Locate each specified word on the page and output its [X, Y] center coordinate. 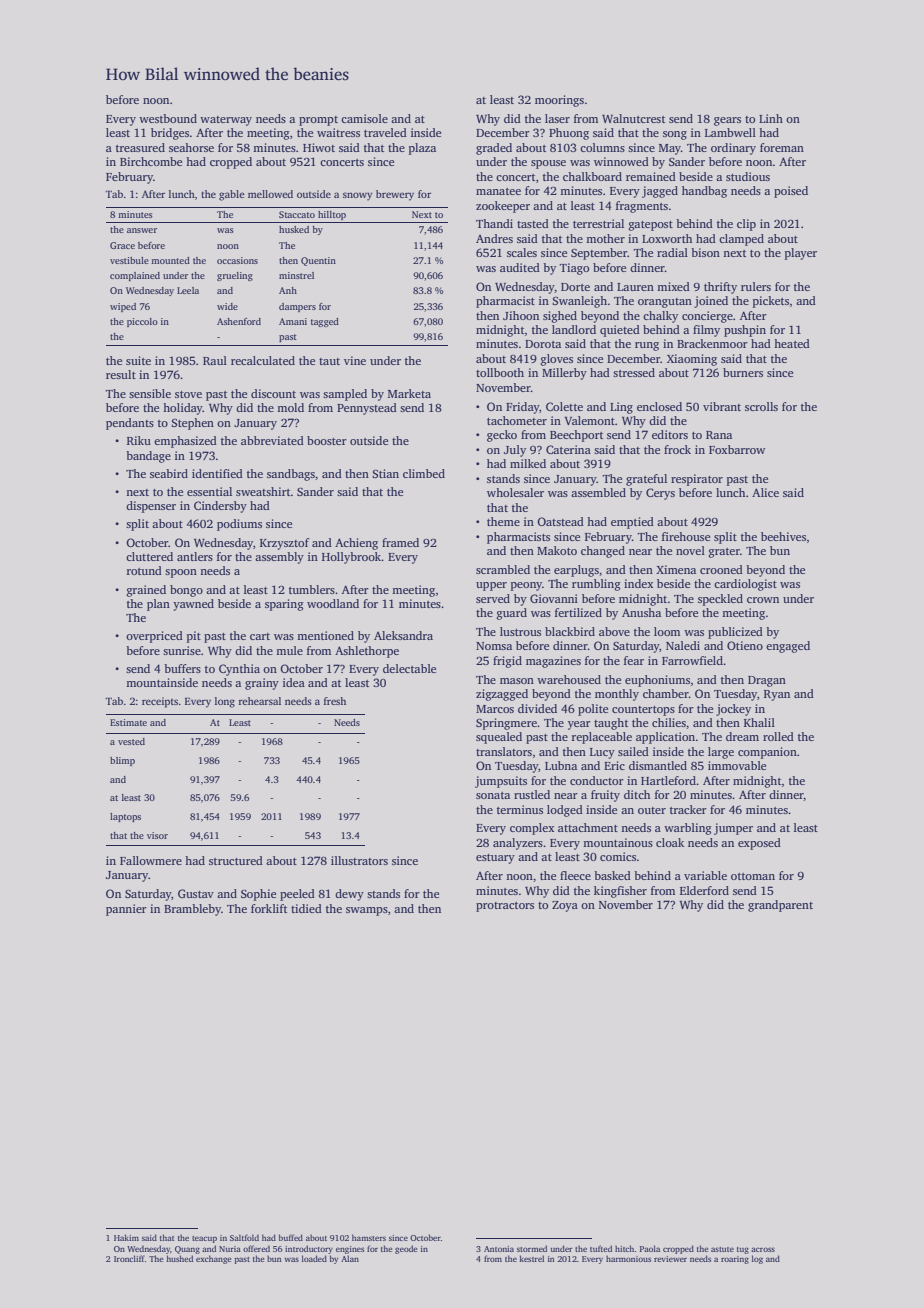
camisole [364, 118]
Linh [771, 118]
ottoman [753, 876]
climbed [424, 473]
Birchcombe [151, 161]
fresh [335, 701]
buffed [291, 1237]
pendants [130, 424]
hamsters [369, 1237]
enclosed [659, 406]
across [763, 1249]
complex [532, 829]
